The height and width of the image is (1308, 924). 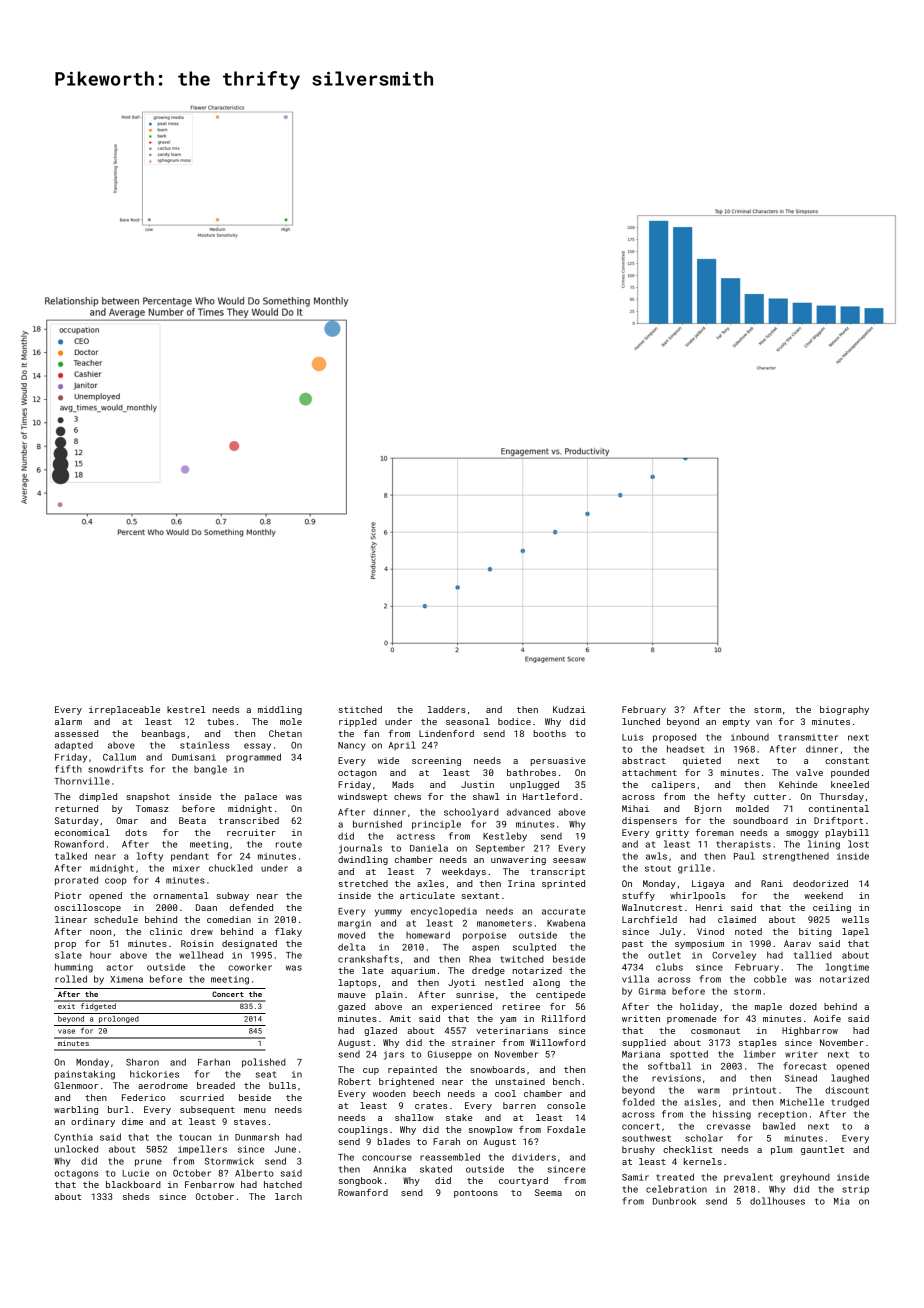 What do you see at coordinates (850, 1103) in the image?
I see `trudged` at bounding box center [850, 1103].
